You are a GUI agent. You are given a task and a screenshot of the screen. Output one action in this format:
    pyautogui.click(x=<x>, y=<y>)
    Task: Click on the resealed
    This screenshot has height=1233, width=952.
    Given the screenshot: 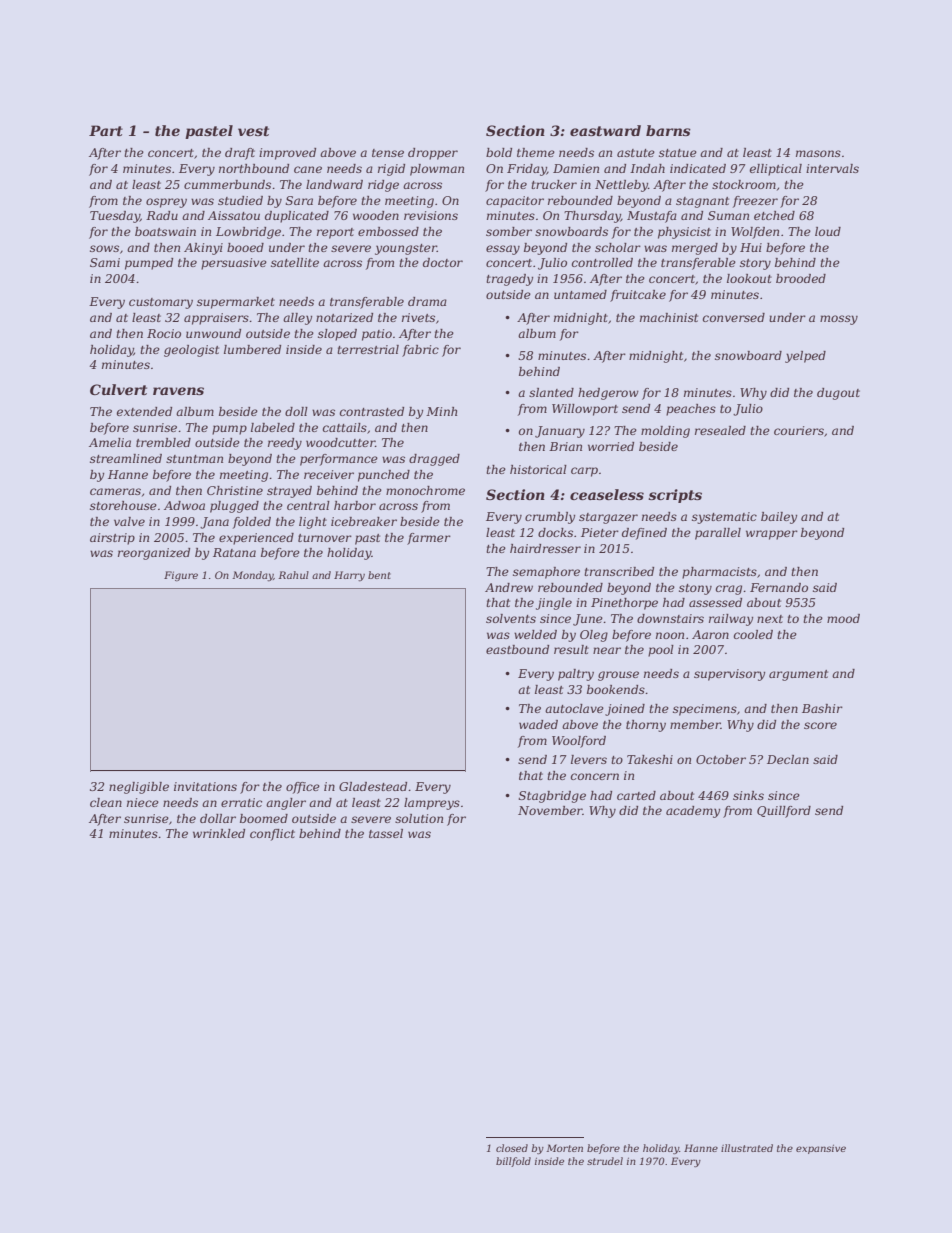 What is the action you would take?
    pyautogui.click(x=720, y=430)
